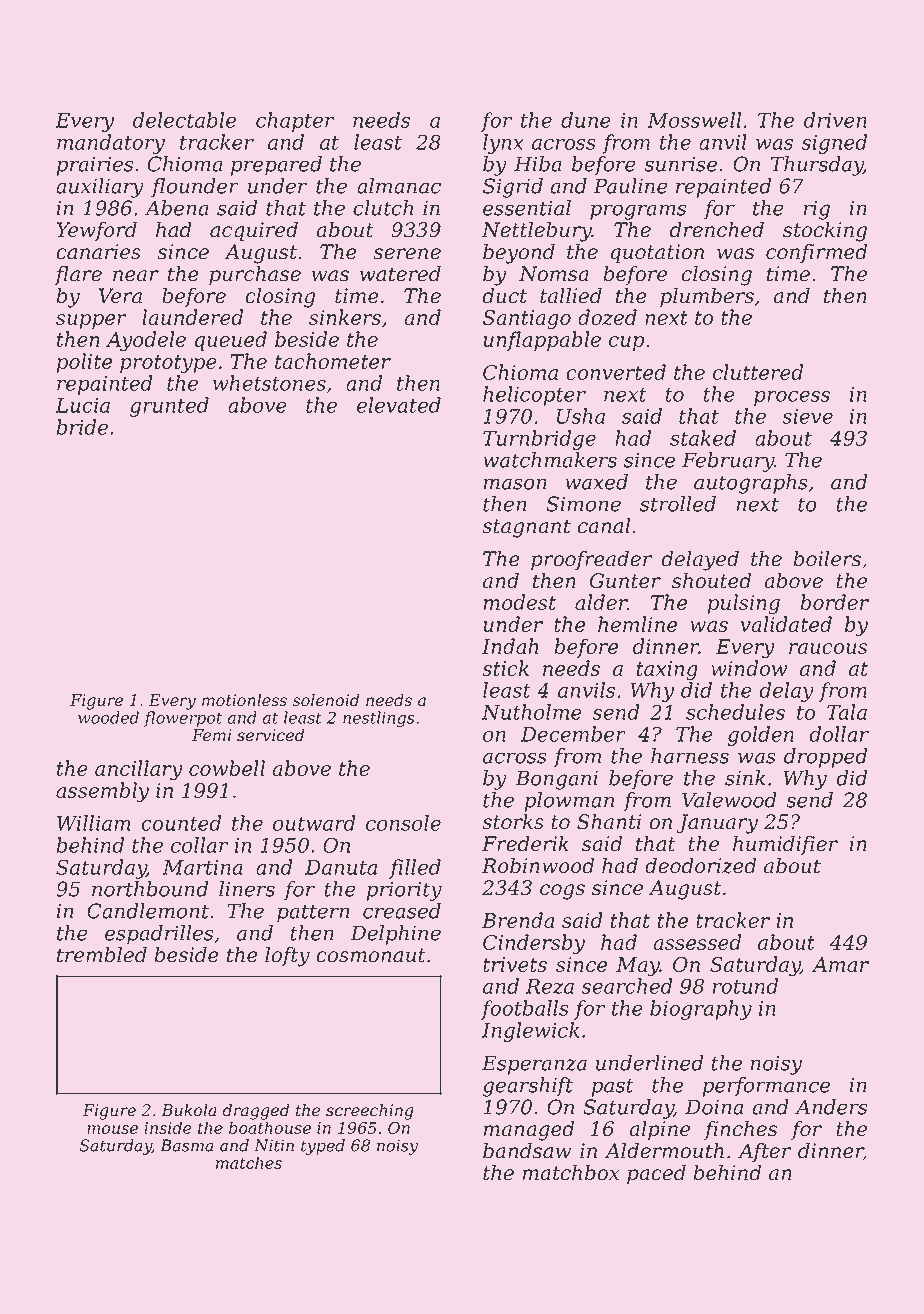 This screenshot has height=1314, width=924. Describe the element at coordinates (764, 1152) in the screenshot. I see `After` at that location.
